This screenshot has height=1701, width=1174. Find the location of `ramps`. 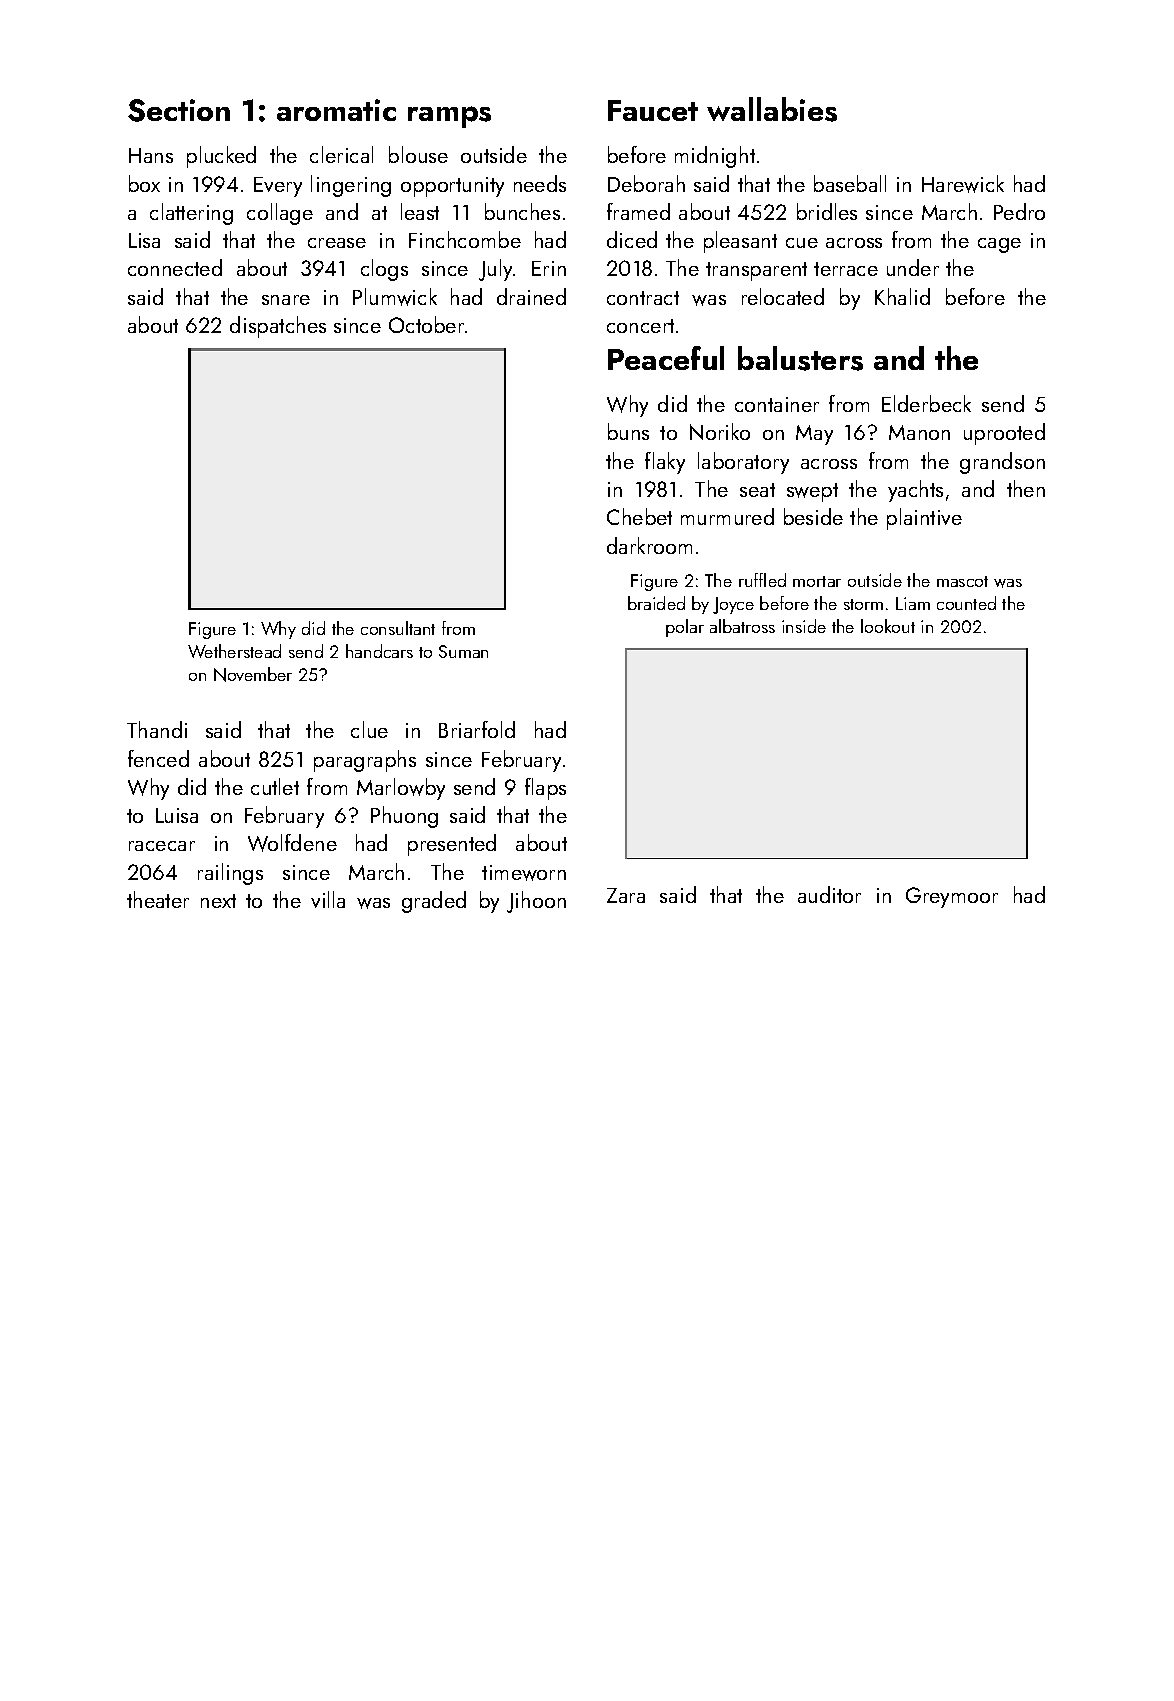

ramps is located at coordinates (449, 117).
